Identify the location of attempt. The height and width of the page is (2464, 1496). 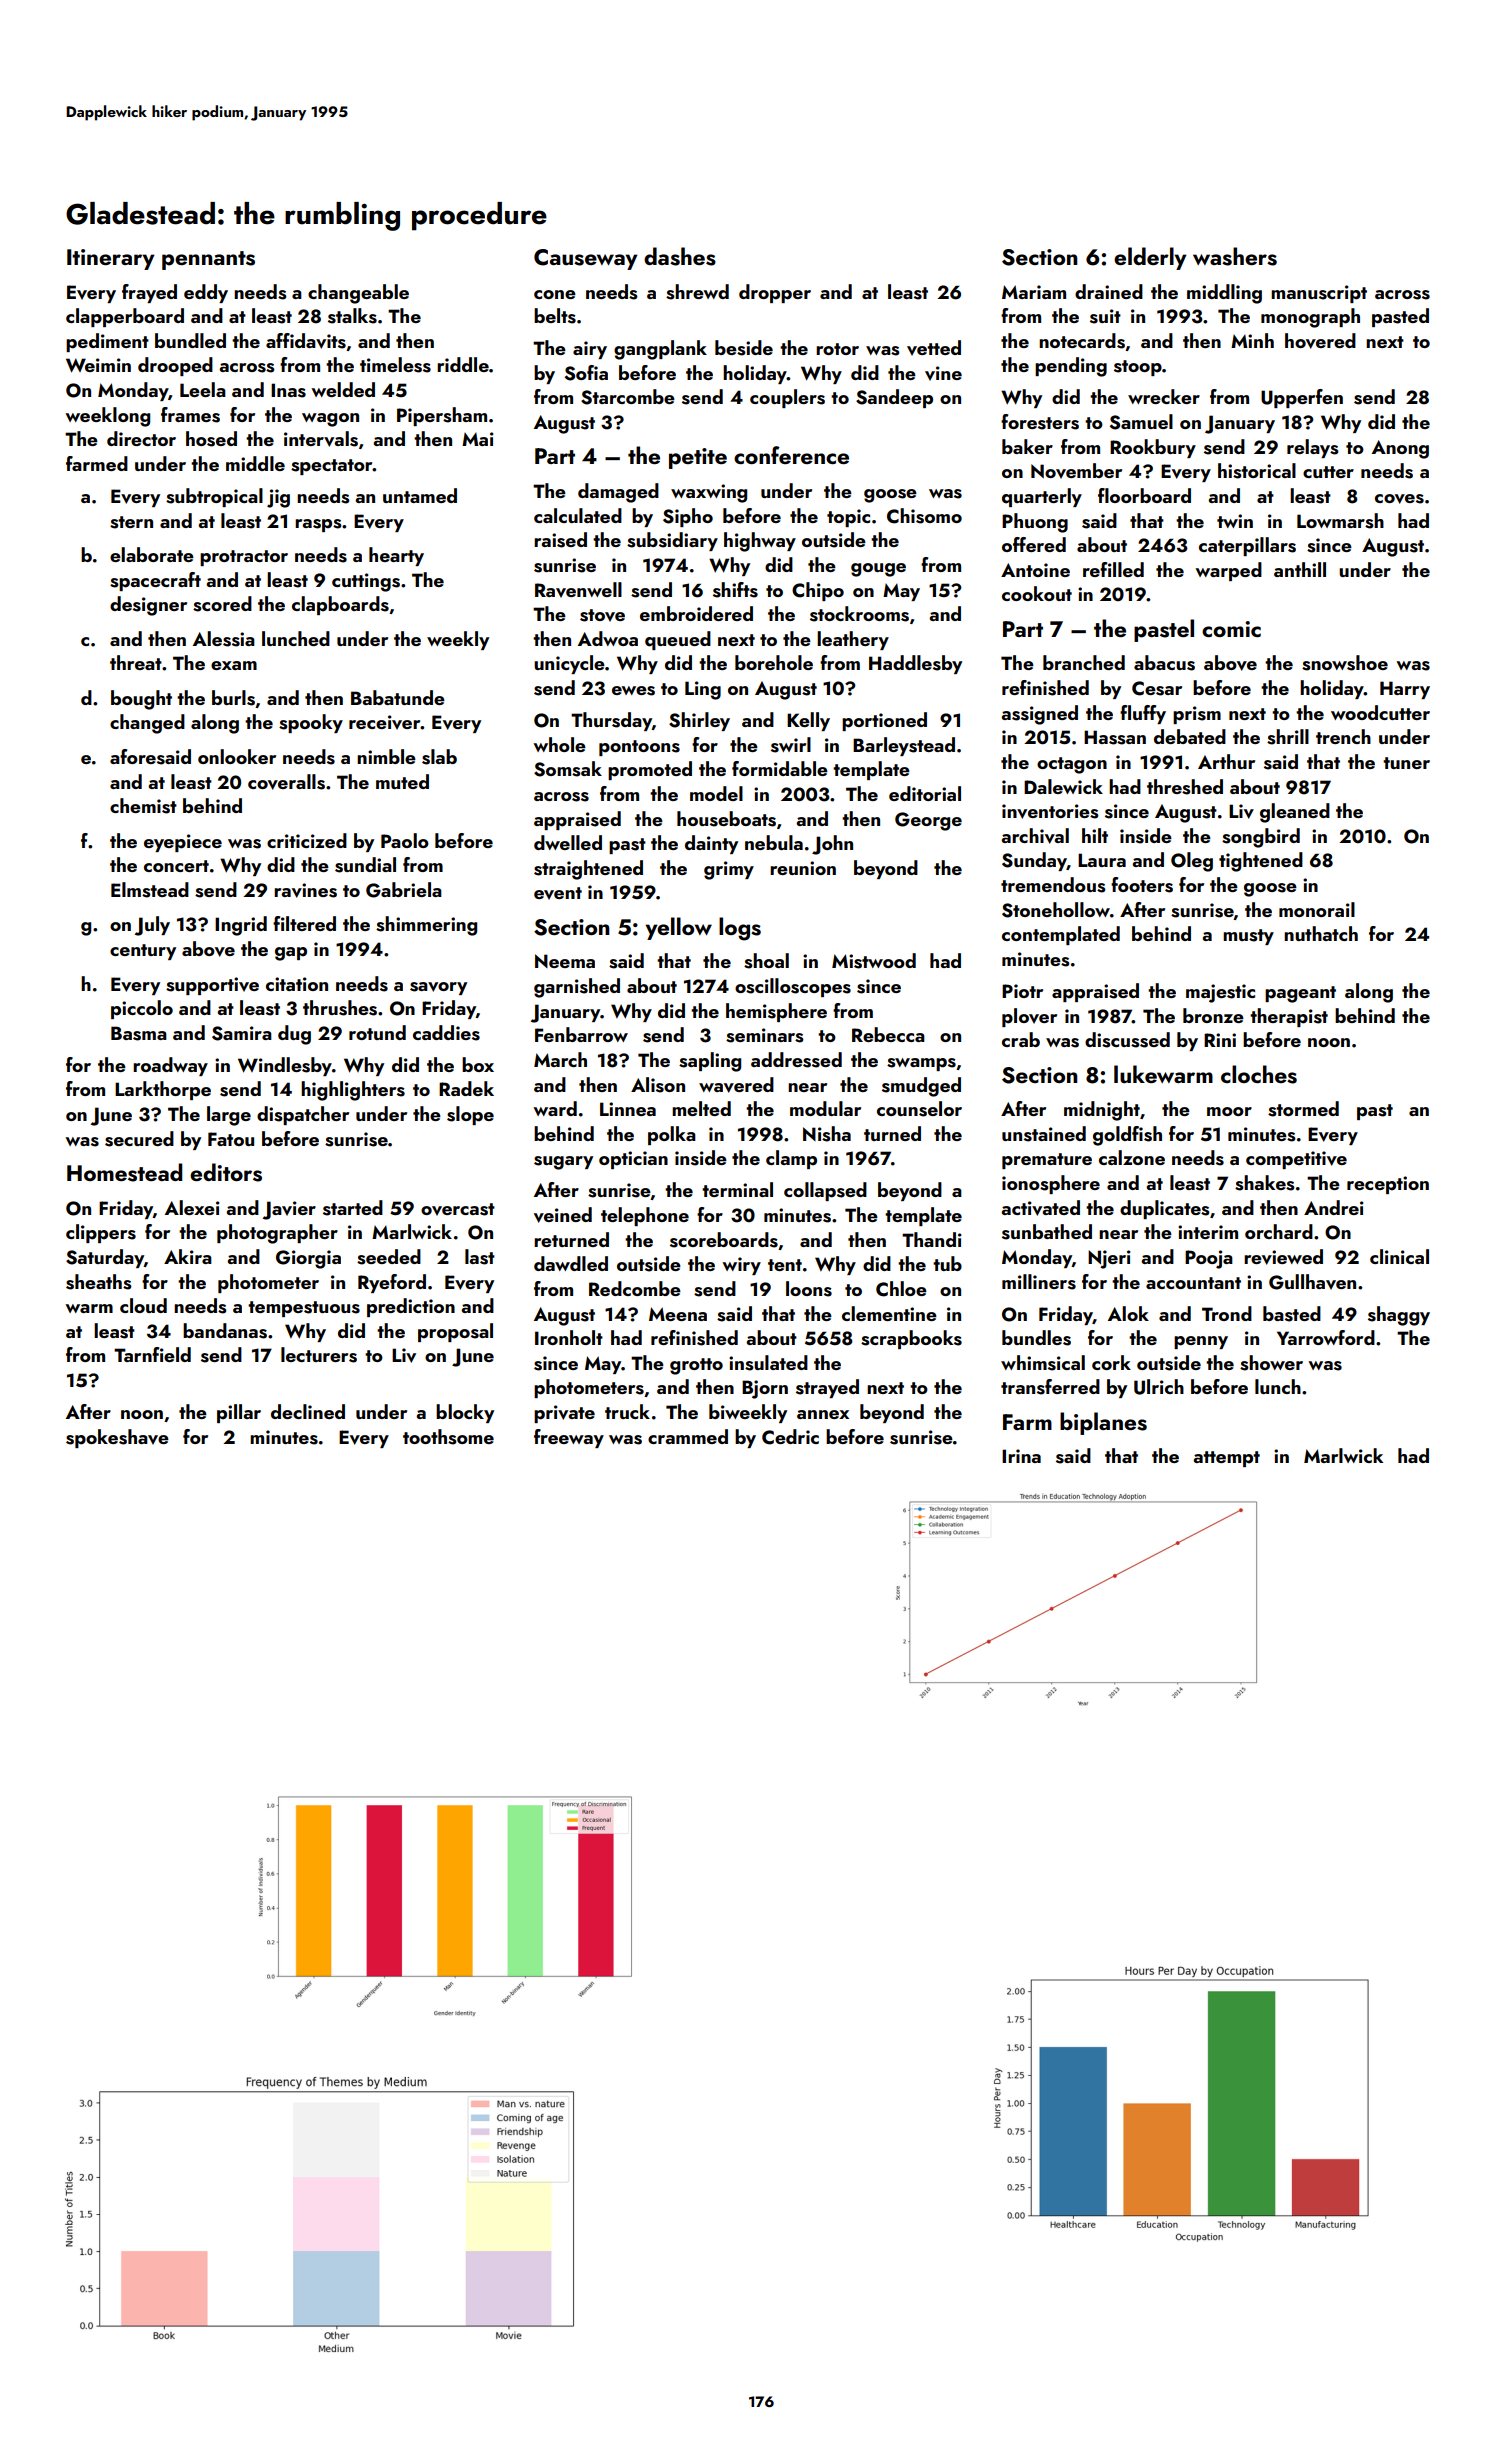
(1226, 1459).
